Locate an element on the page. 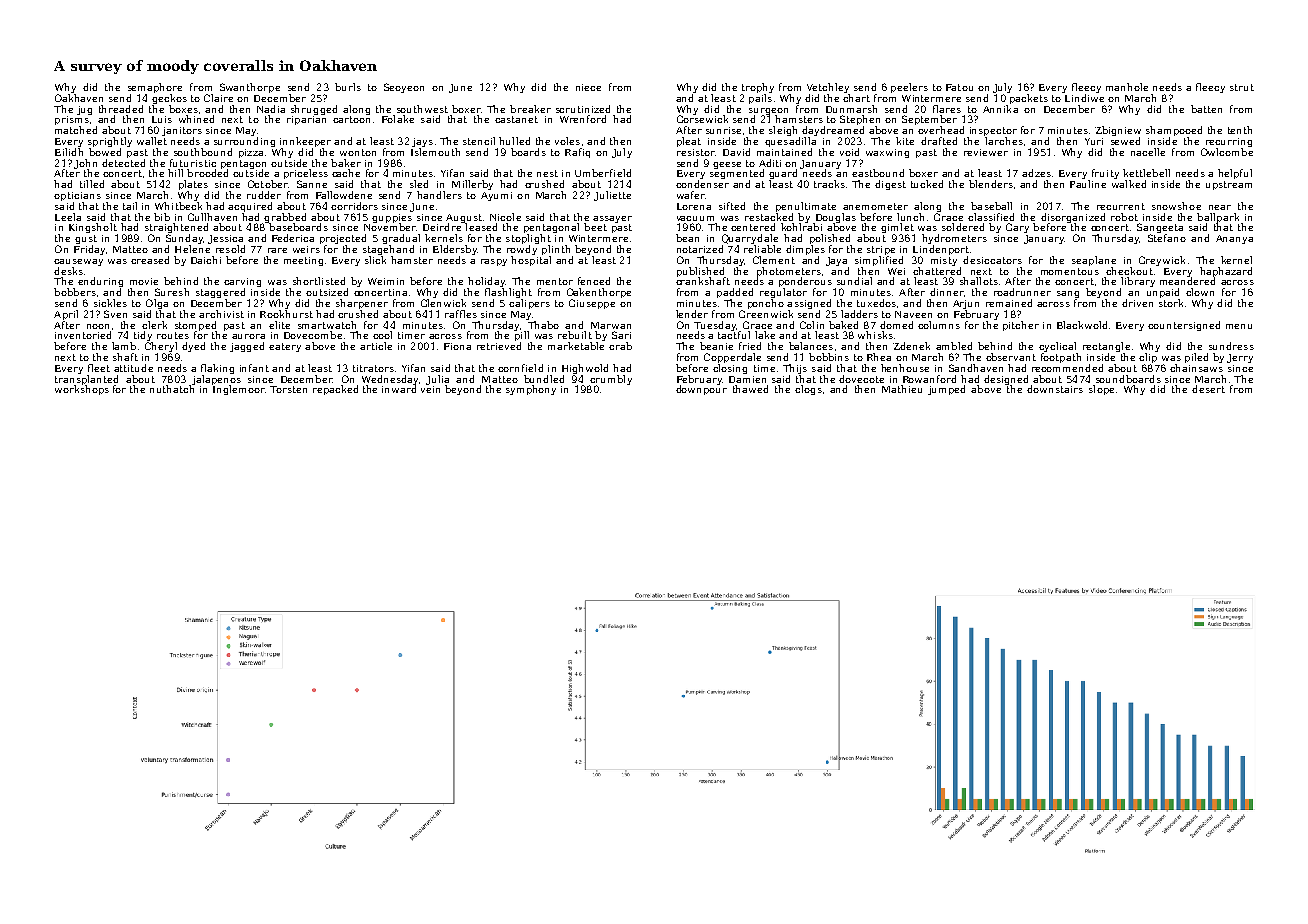 Image resolution: width=1308 pixels, height=924 pixels. Juliette is located at coordinates (612, 196).
